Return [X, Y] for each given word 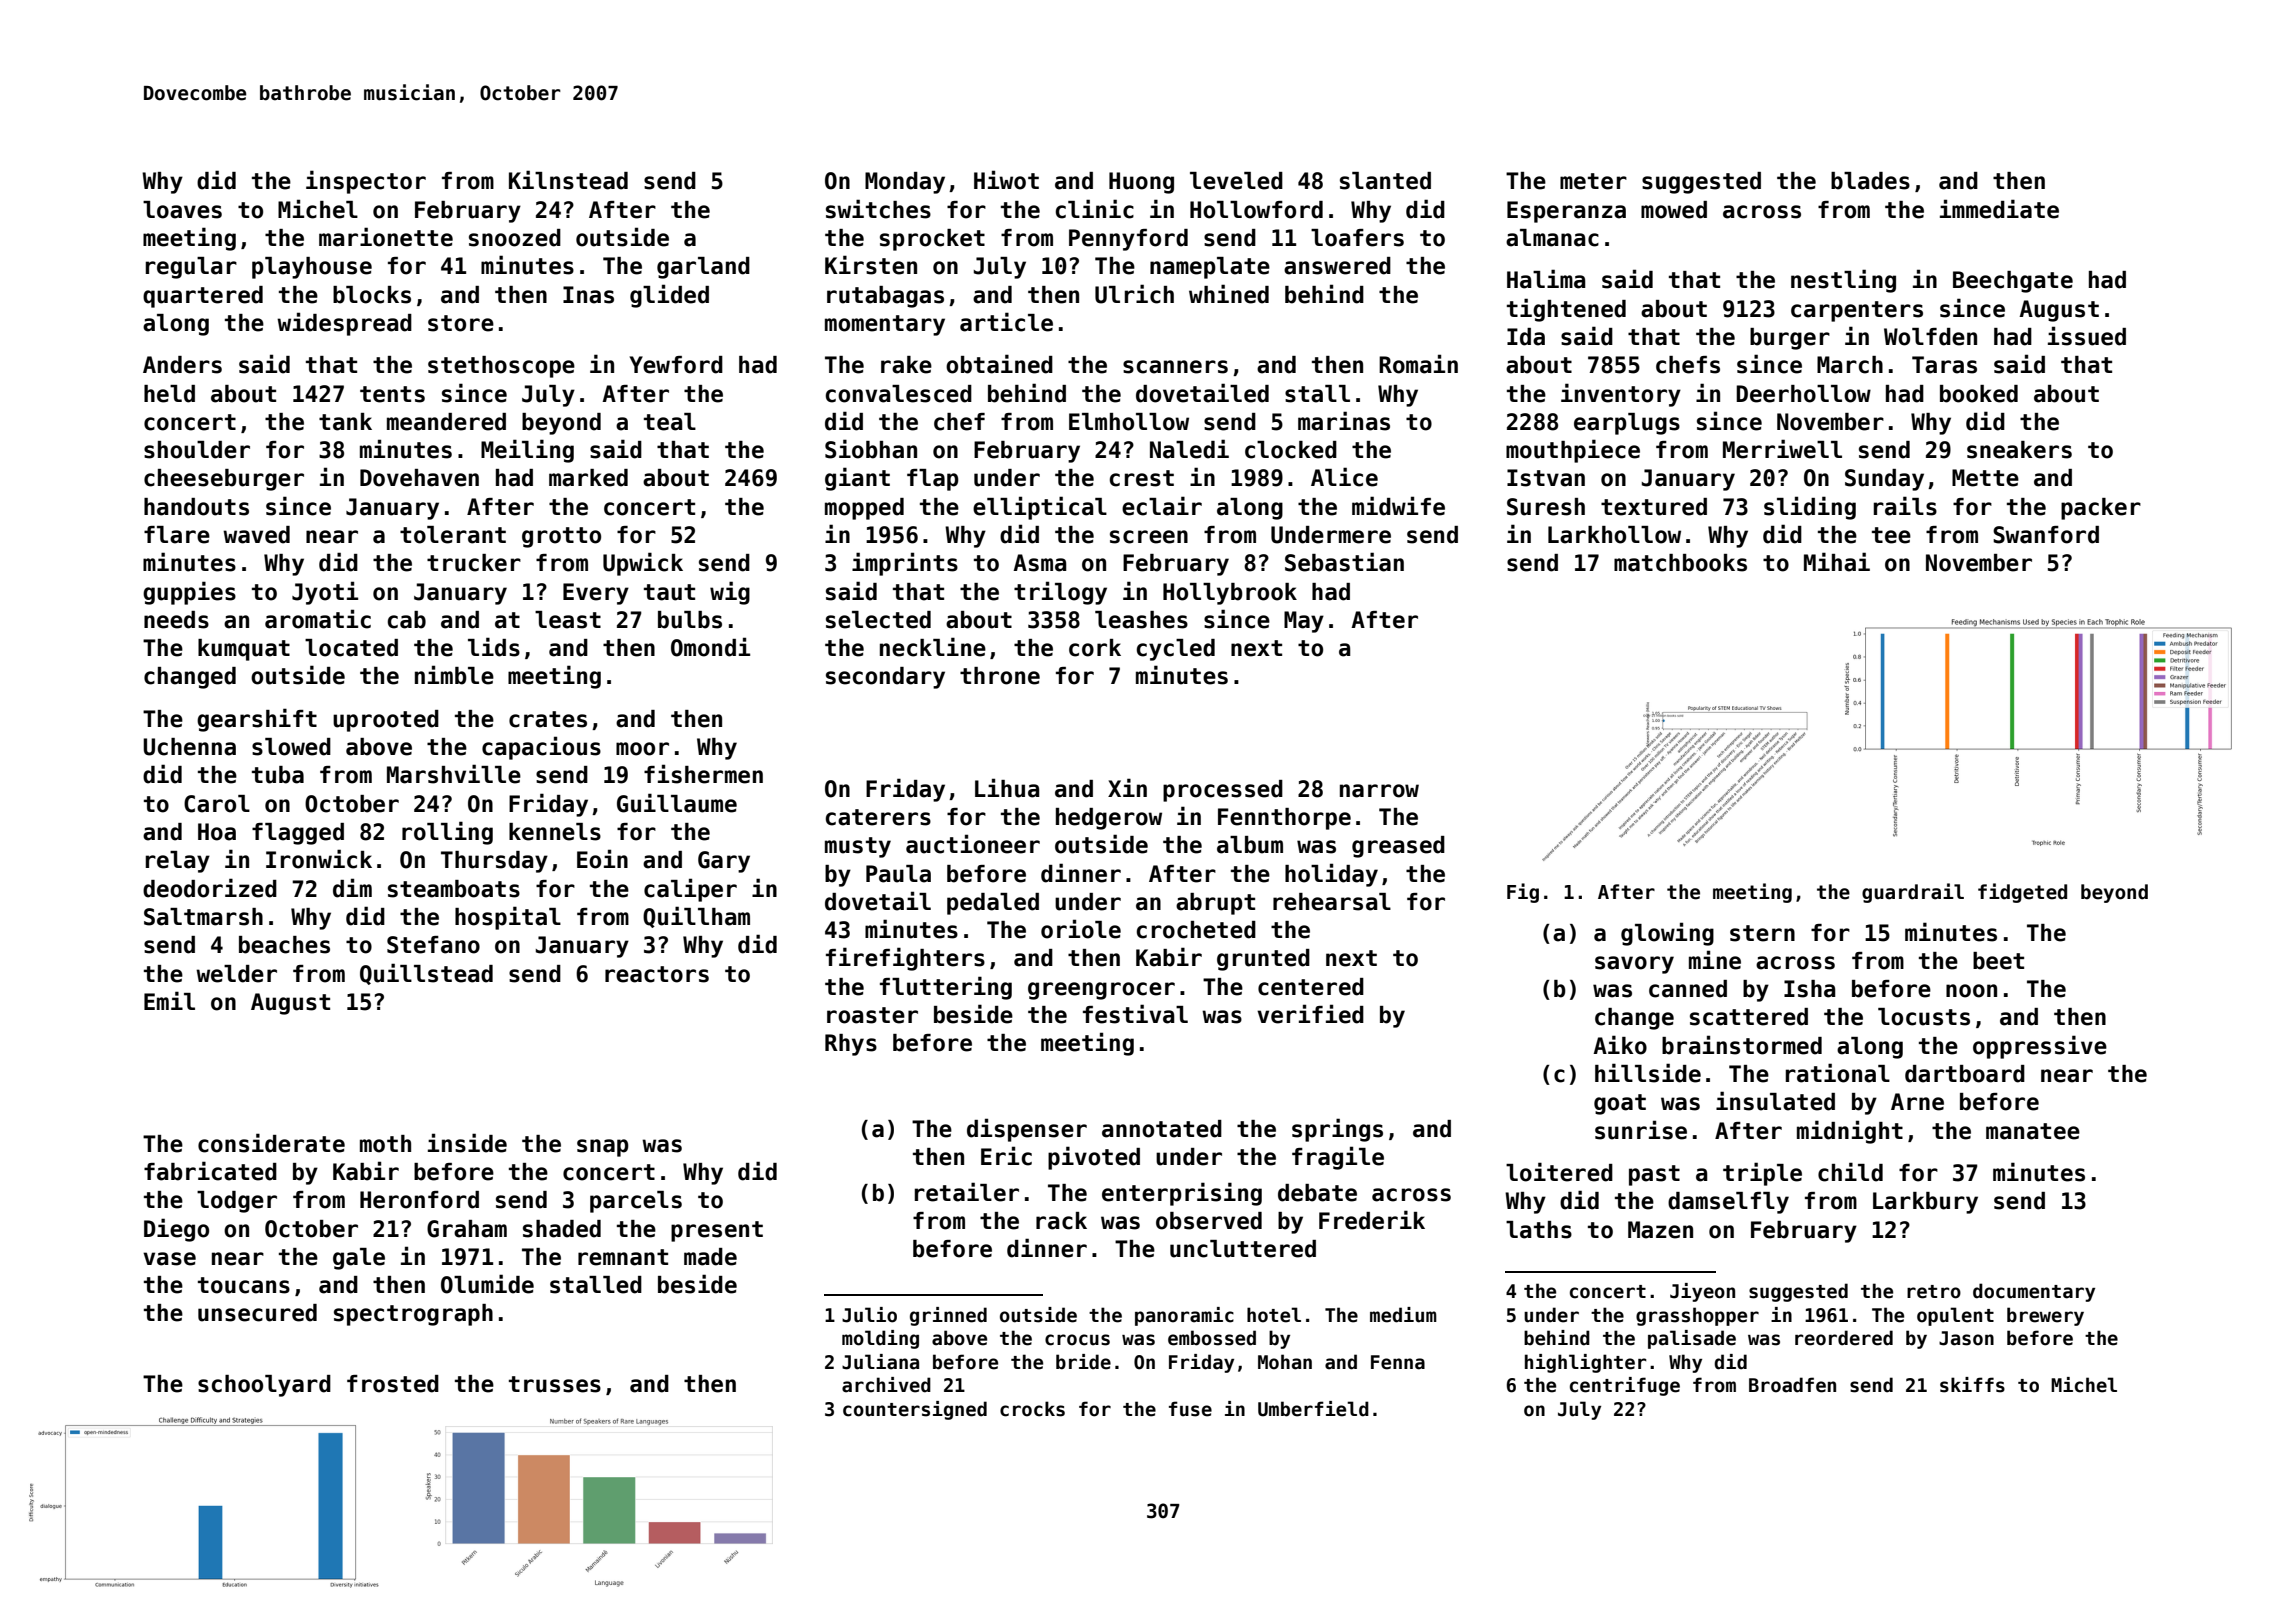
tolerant [453, 535]
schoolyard [264, 1386]
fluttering [946, 988]
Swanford [2046, 535]
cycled [1176, 650]
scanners [1175, 367]
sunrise [1641, 1130]
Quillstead [426, 974]
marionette [386, 237]
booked [1979, 394]
